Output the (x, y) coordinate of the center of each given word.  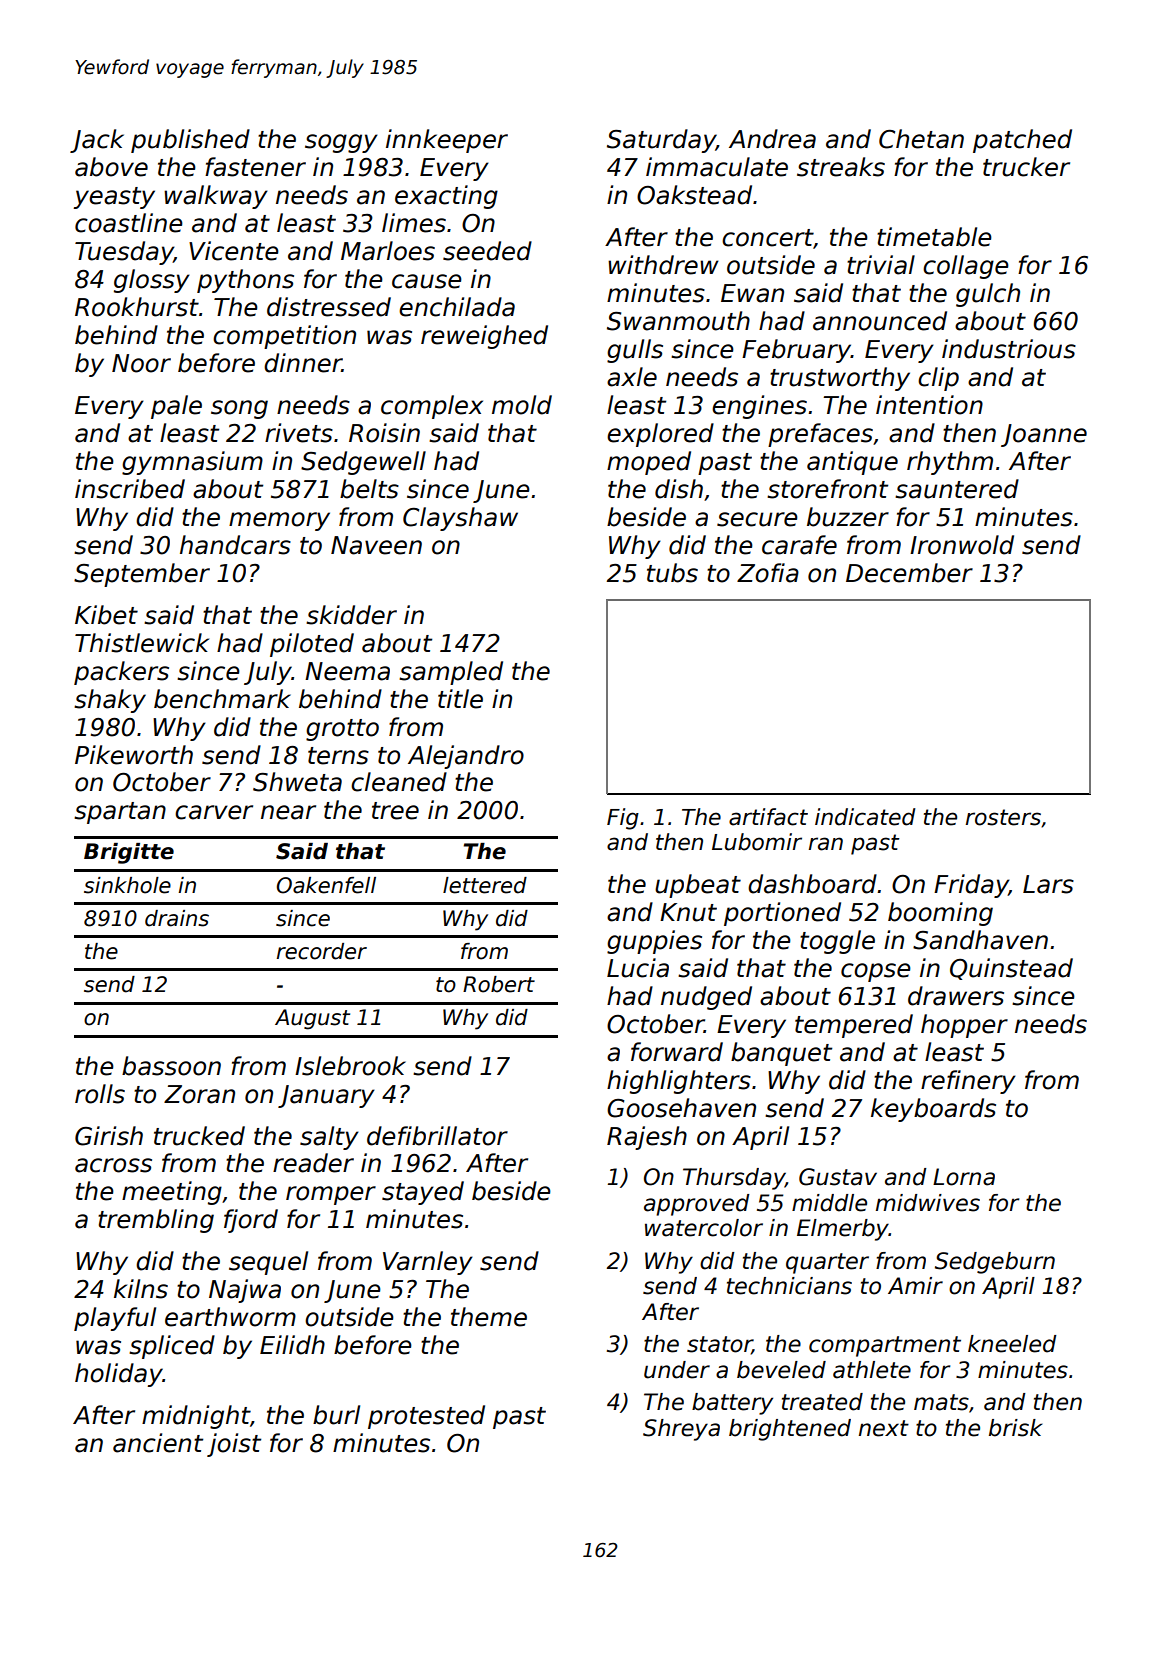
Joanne (1044, 435)
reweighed (484, 337)
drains (177, 918)
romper (331, 1195)
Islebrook (350, 1066)
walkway (216, 197)
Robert (499, 984)
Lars (1048, 884)
